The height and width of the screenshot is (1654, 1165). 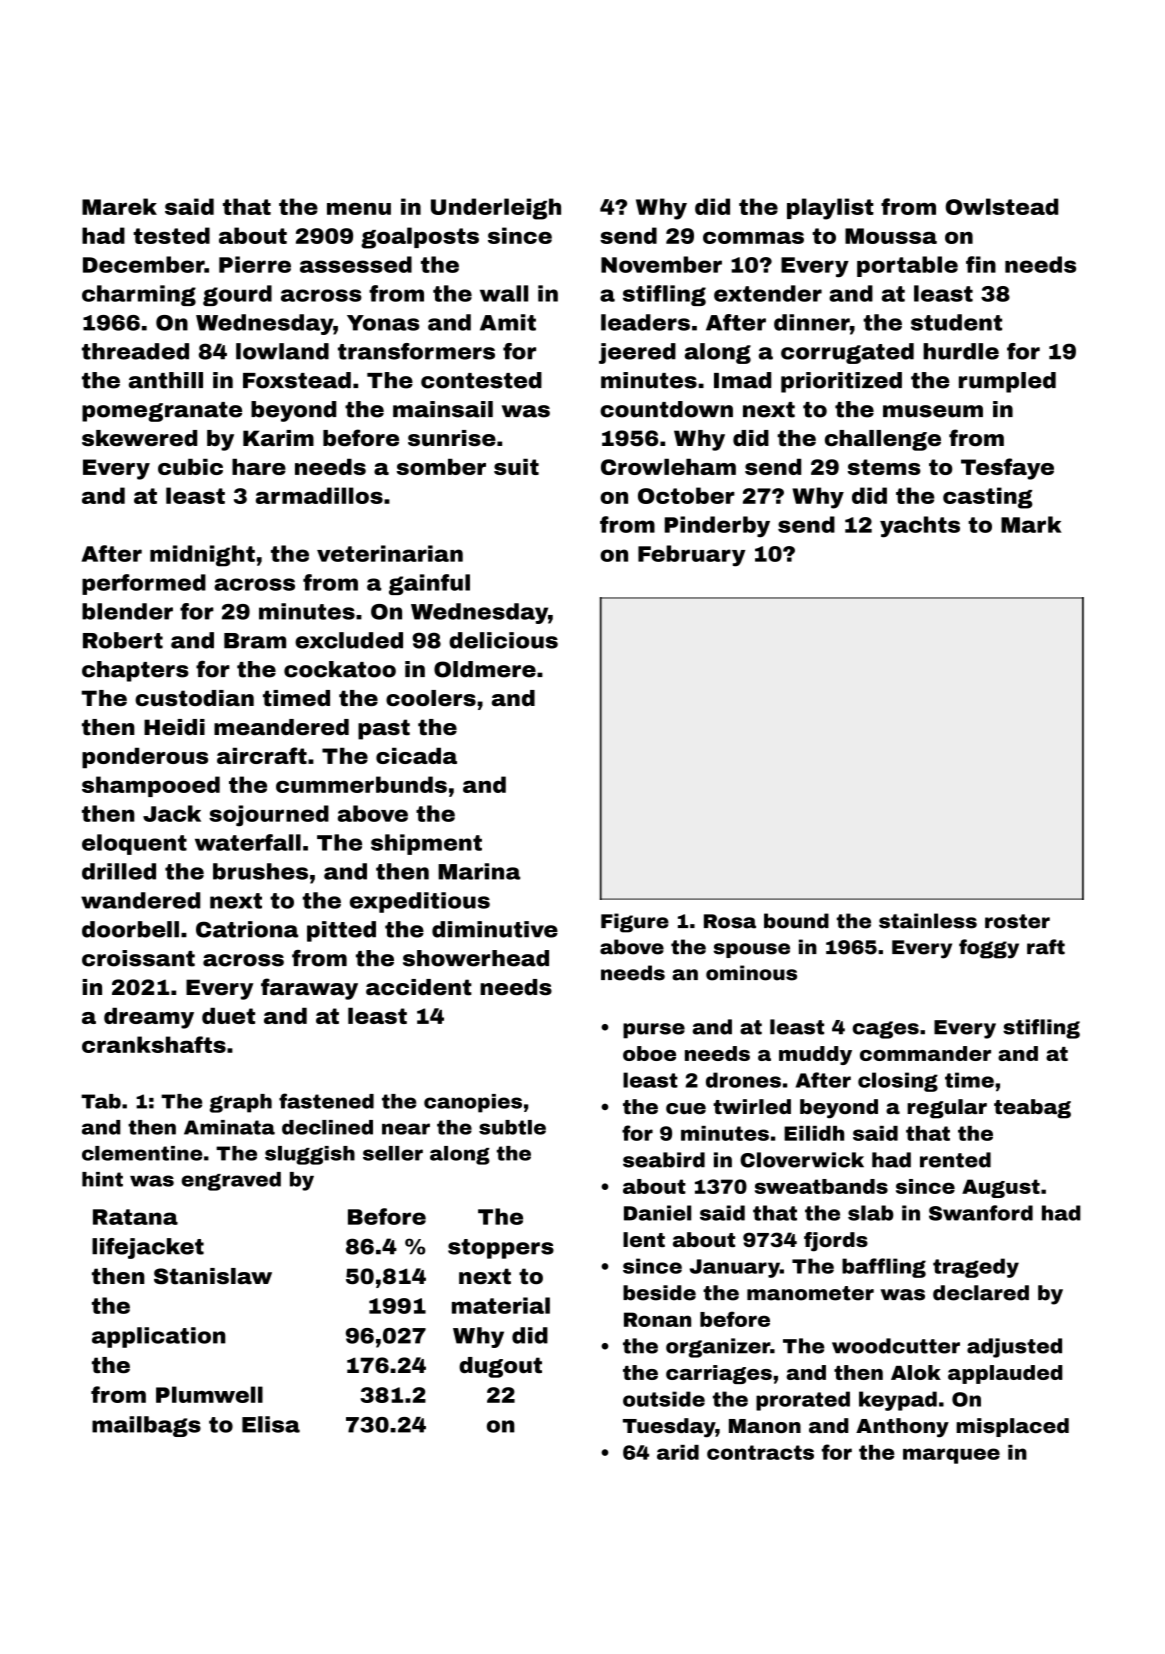 I want to click on armadillos, so click(x=319, y=495).
